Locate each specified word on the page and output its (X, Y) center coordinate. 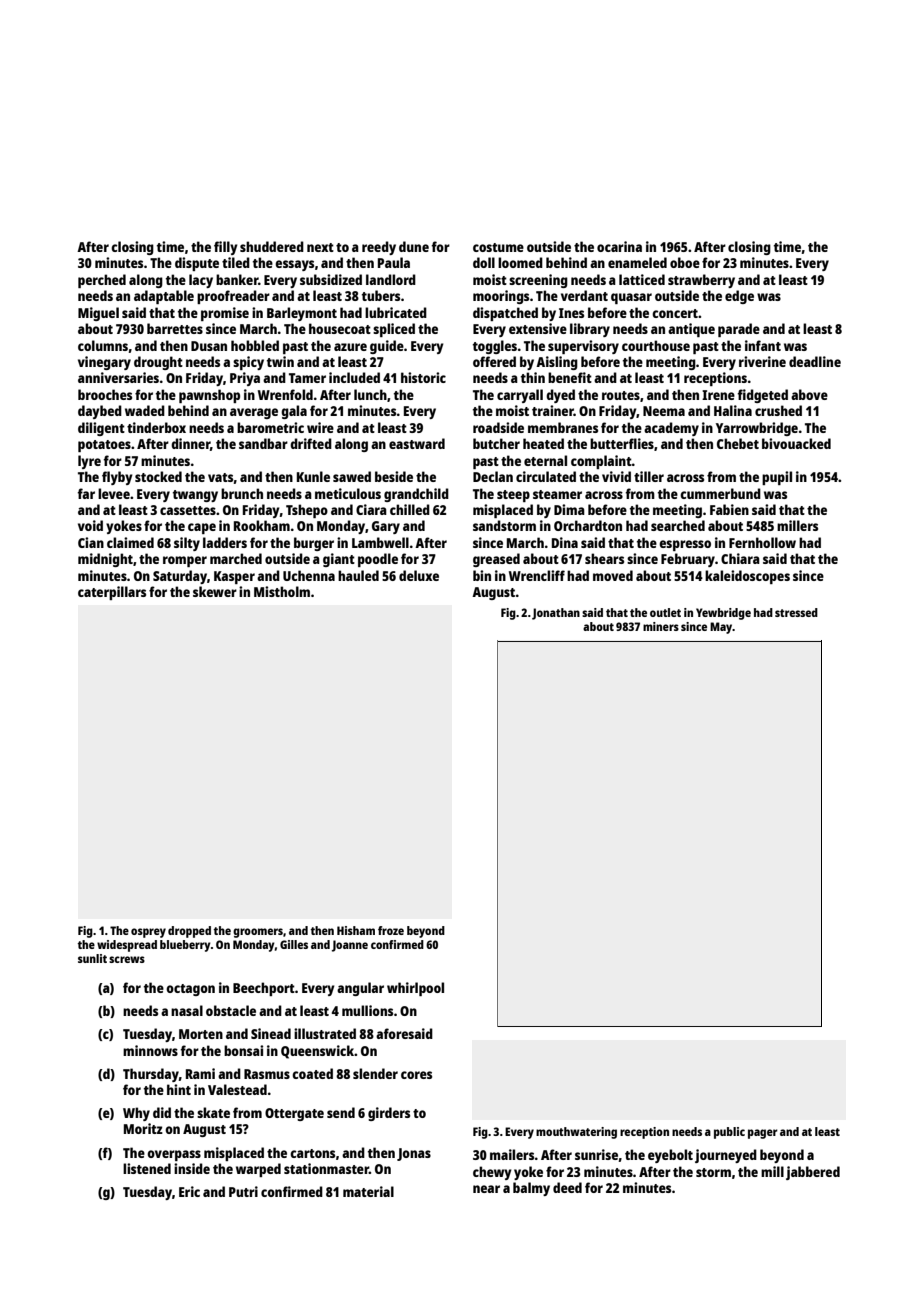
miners (661, 626)
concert (675, 313)
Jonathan (556, 614)
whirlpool (415, 989)
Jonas (414, 1154)
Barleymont (302, 314)
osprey (148, 933)
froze (391, 930)
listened (147, 1168)
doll (484, 262)
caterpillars (112, 593)
